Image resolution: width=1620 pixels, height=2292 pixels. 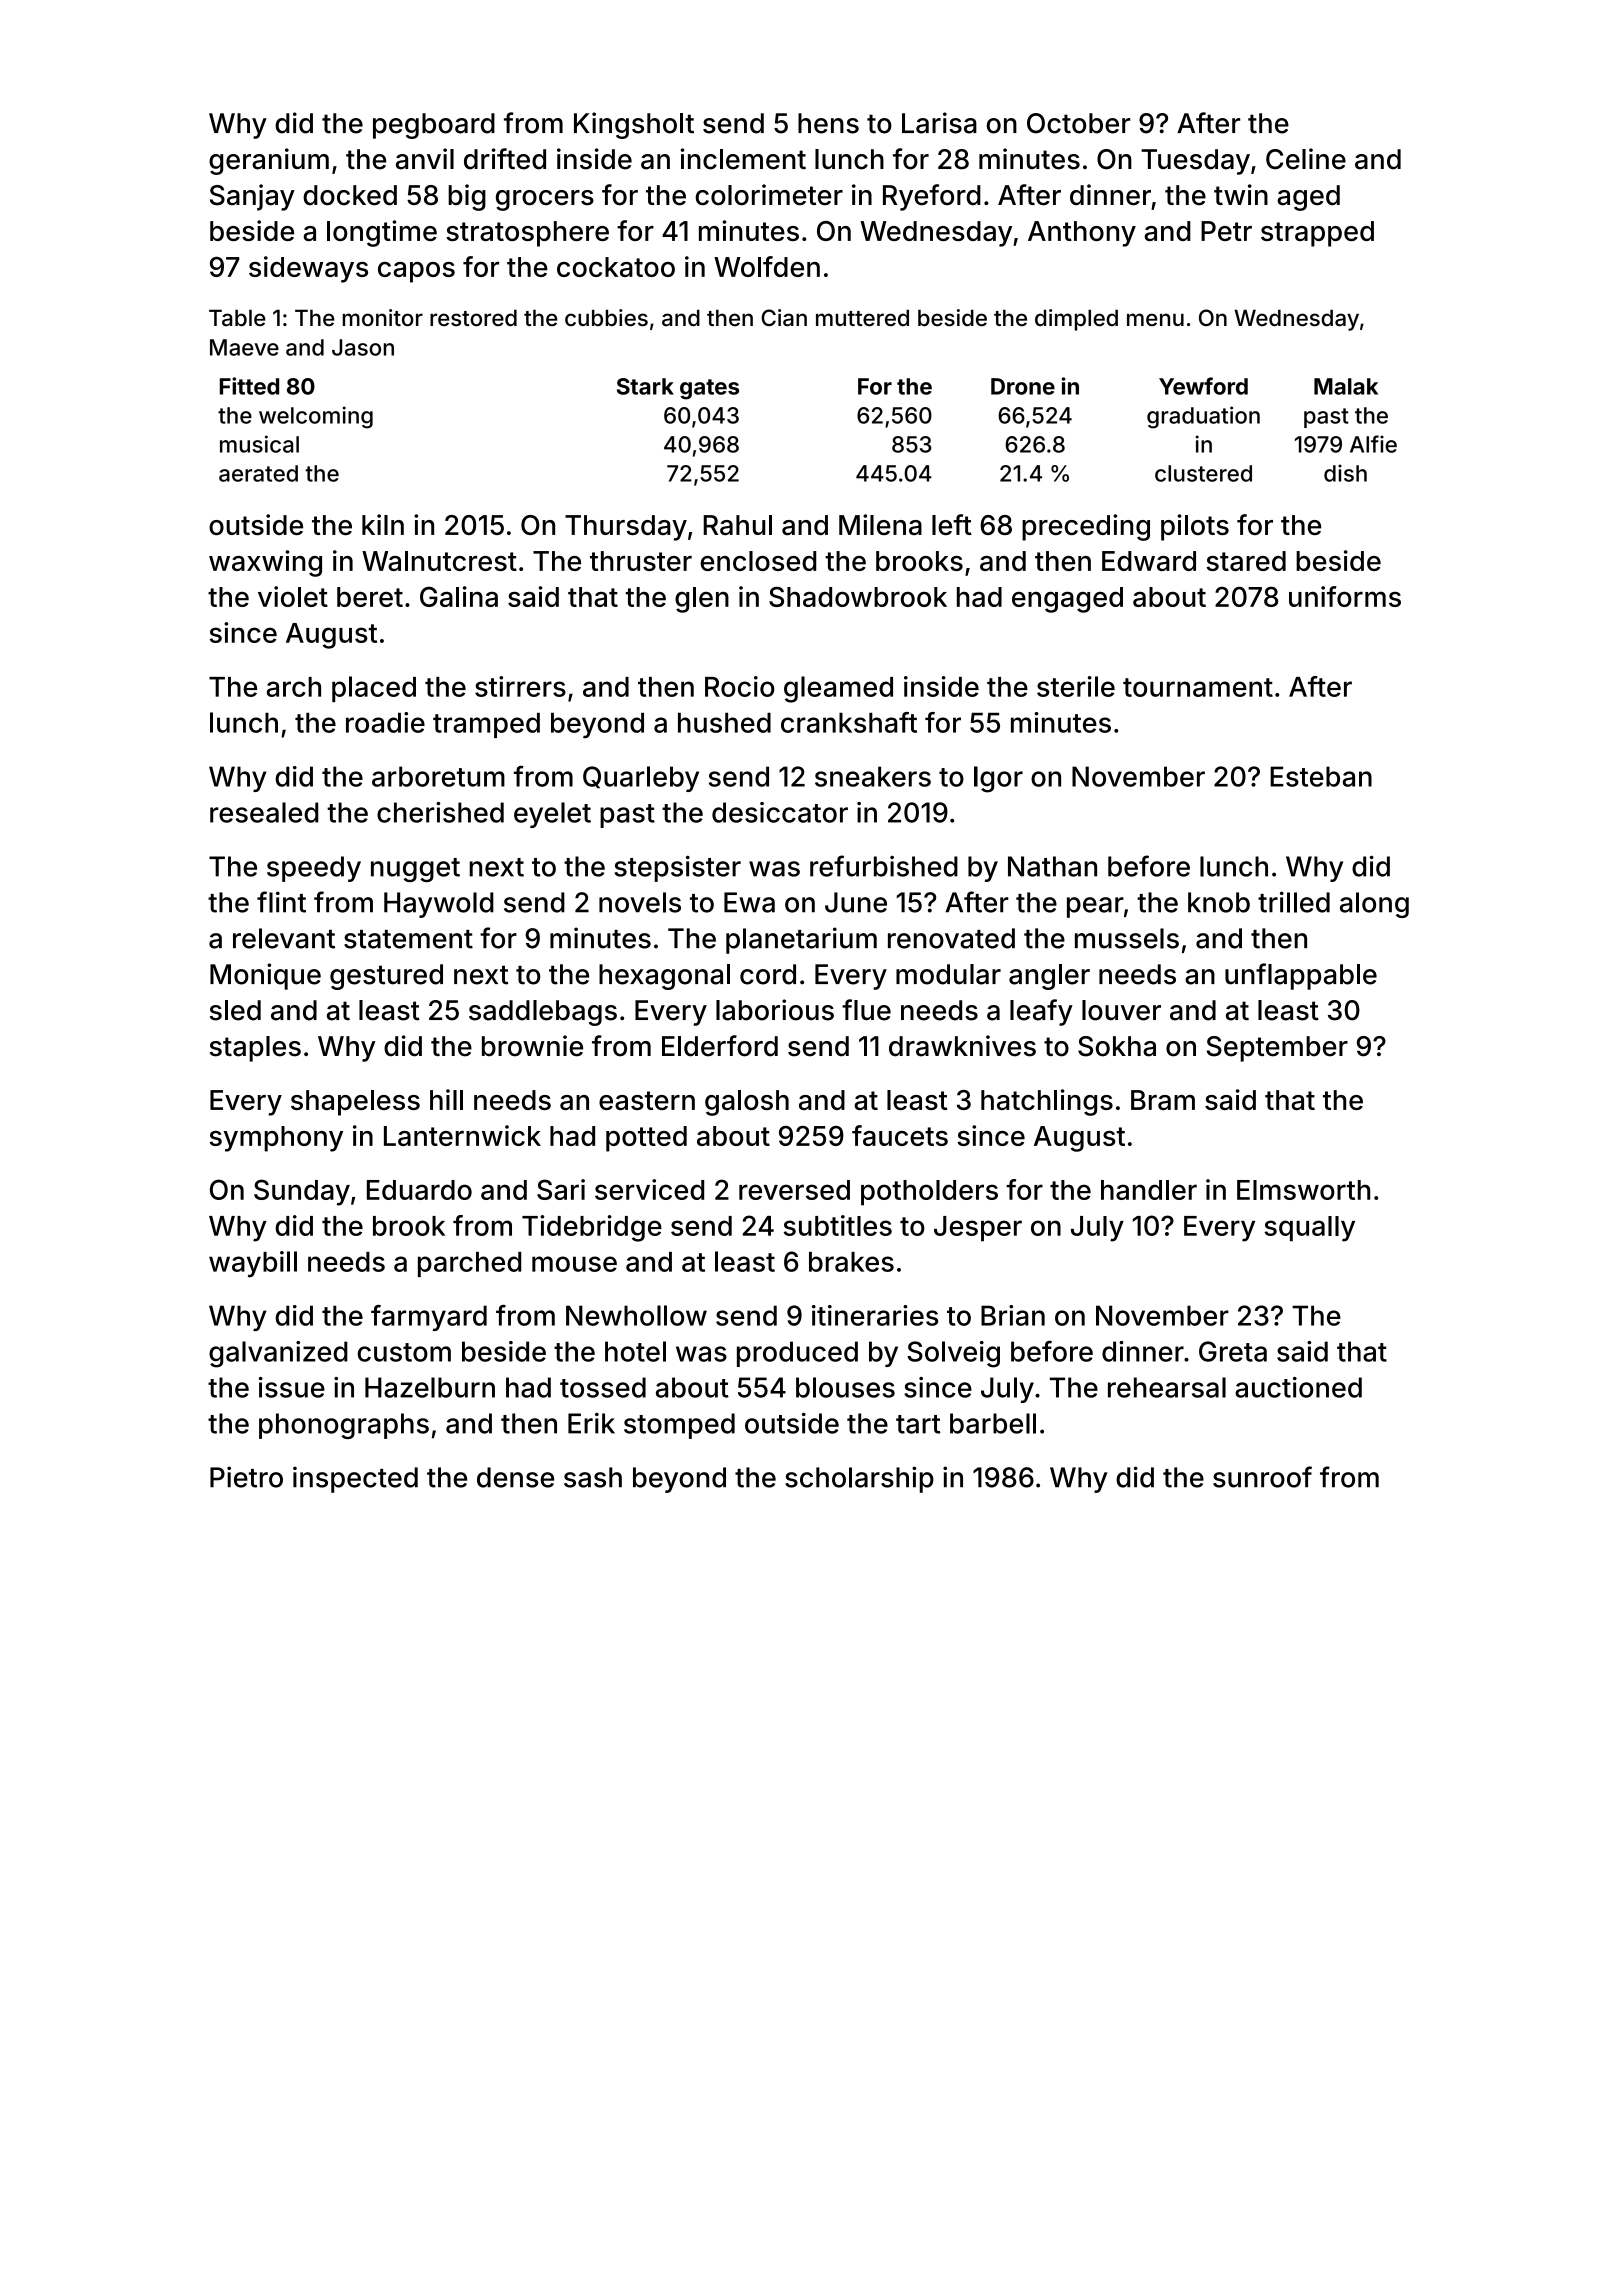 What do you see at coordinates (1149, 1190) in the screenshot?
I see `handler` at bounding box center [1149, 1190].
